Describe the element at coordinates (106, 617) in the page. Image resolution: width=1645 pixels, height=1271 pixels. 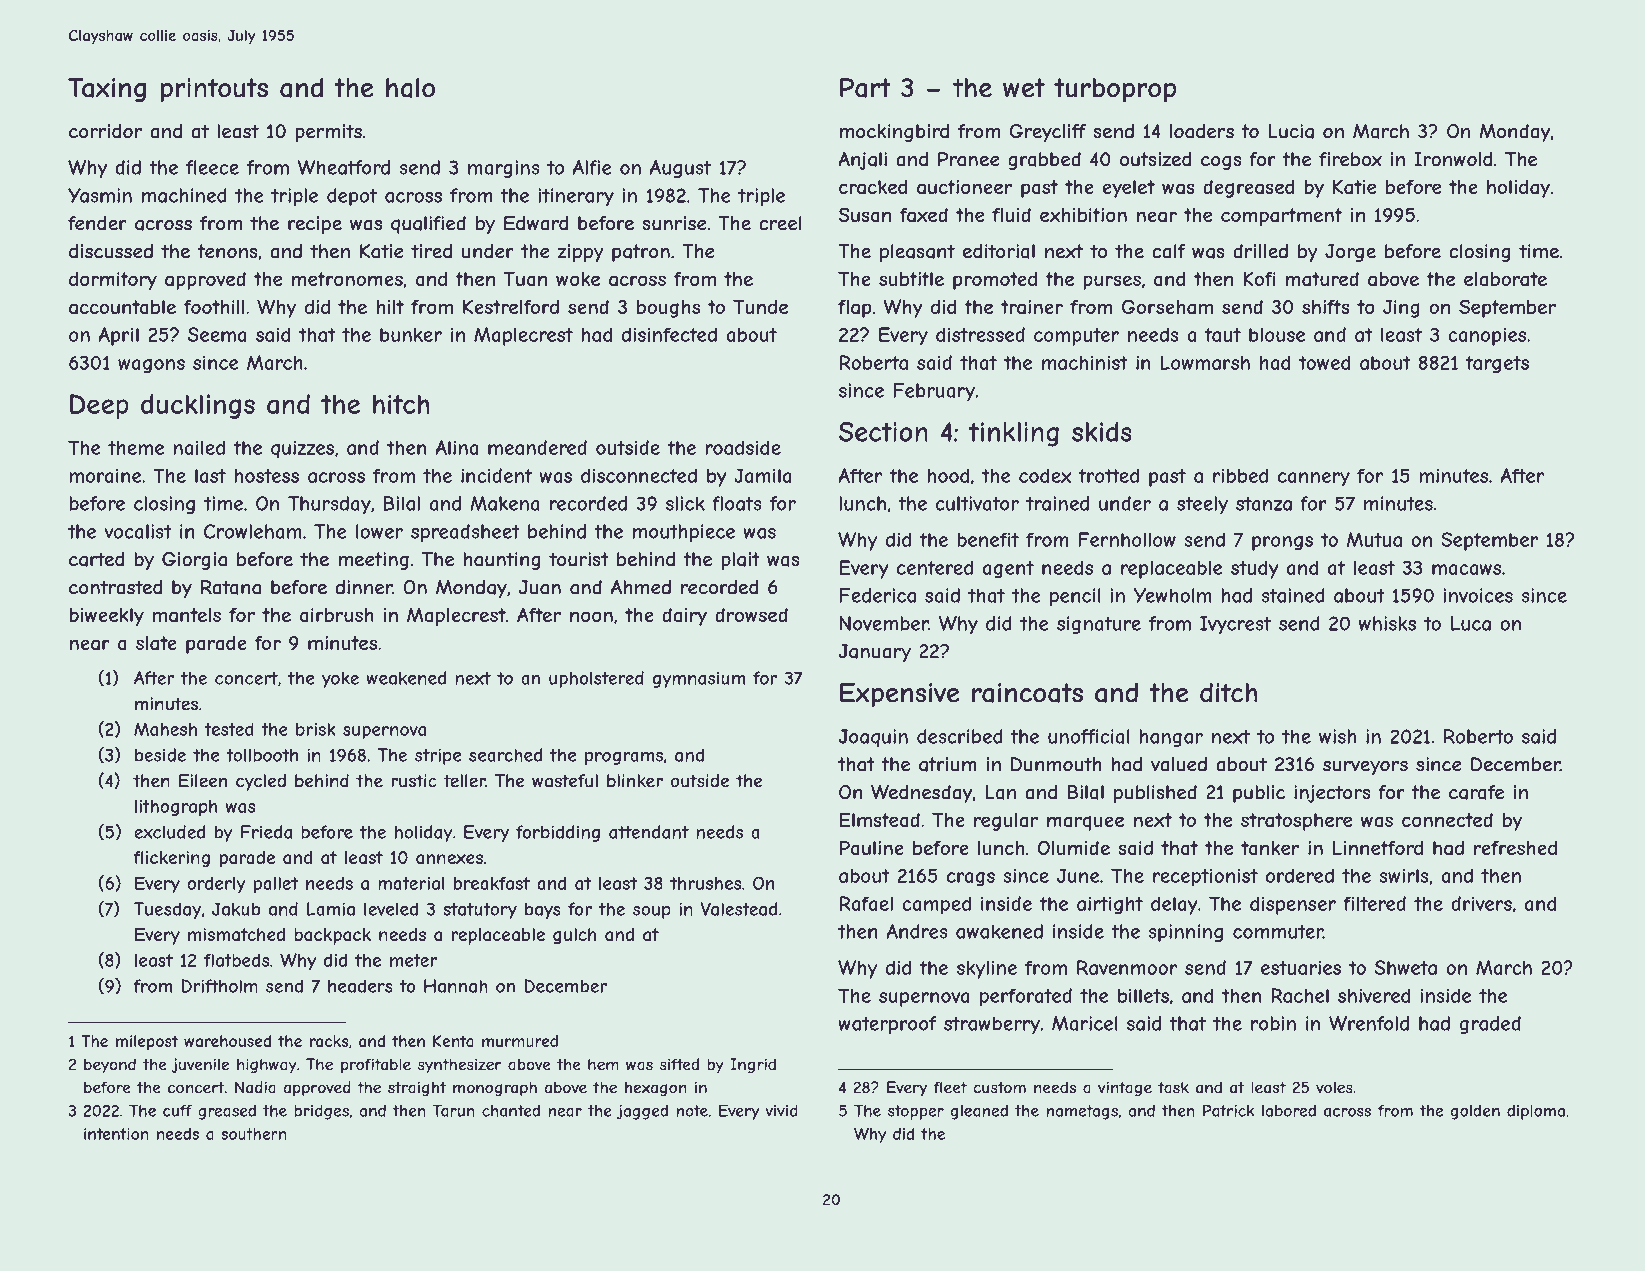
I see `biweekly` at that location.
